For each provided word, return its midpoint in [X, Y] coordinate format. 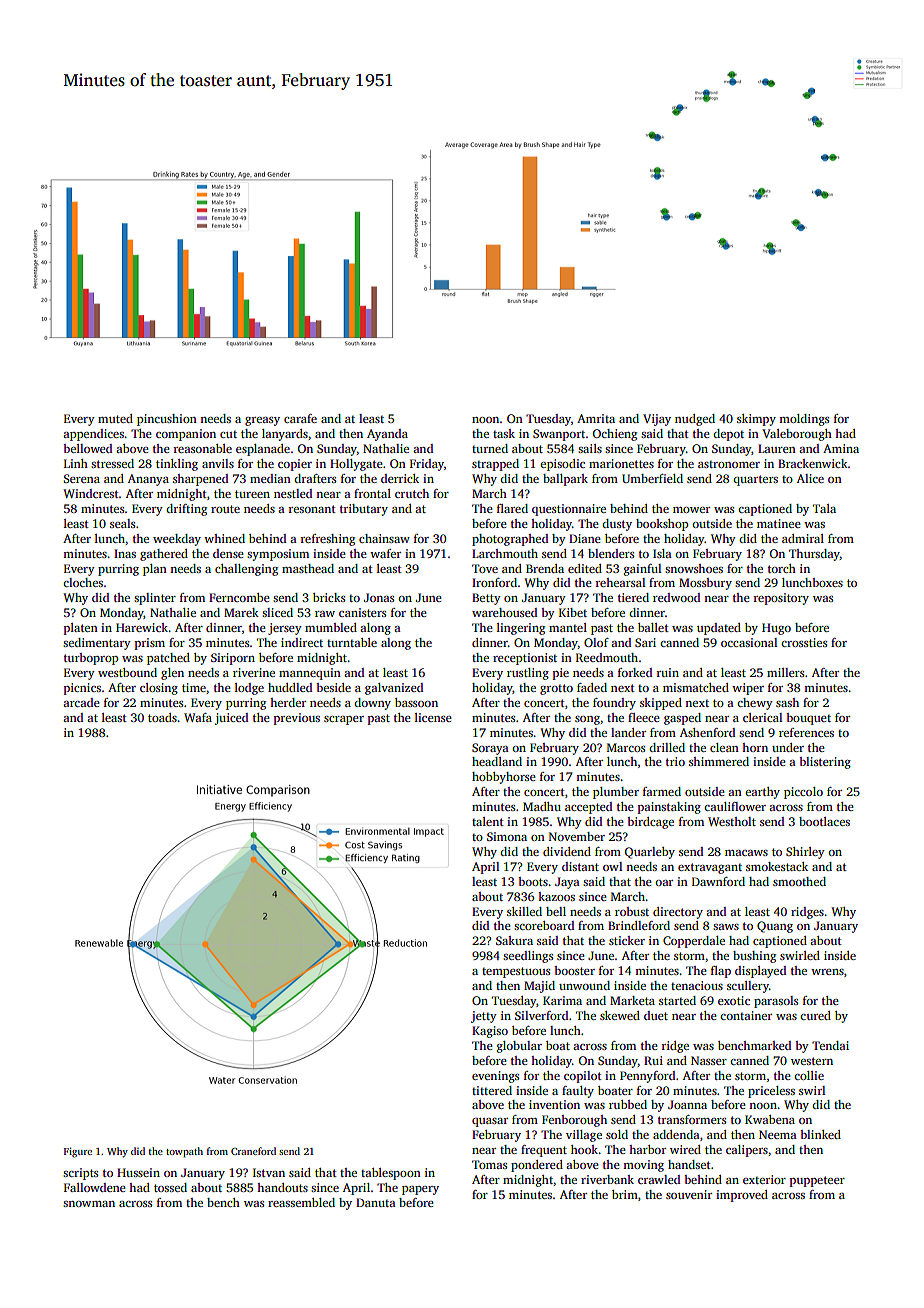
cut [228, 434]
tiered [633, 597]
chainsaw [384, 538]
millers [785, 672]
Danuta [376, 1202]
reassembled [301, 1202]
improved [742, 1196]
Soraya [490, 749]
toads [162, 717]
